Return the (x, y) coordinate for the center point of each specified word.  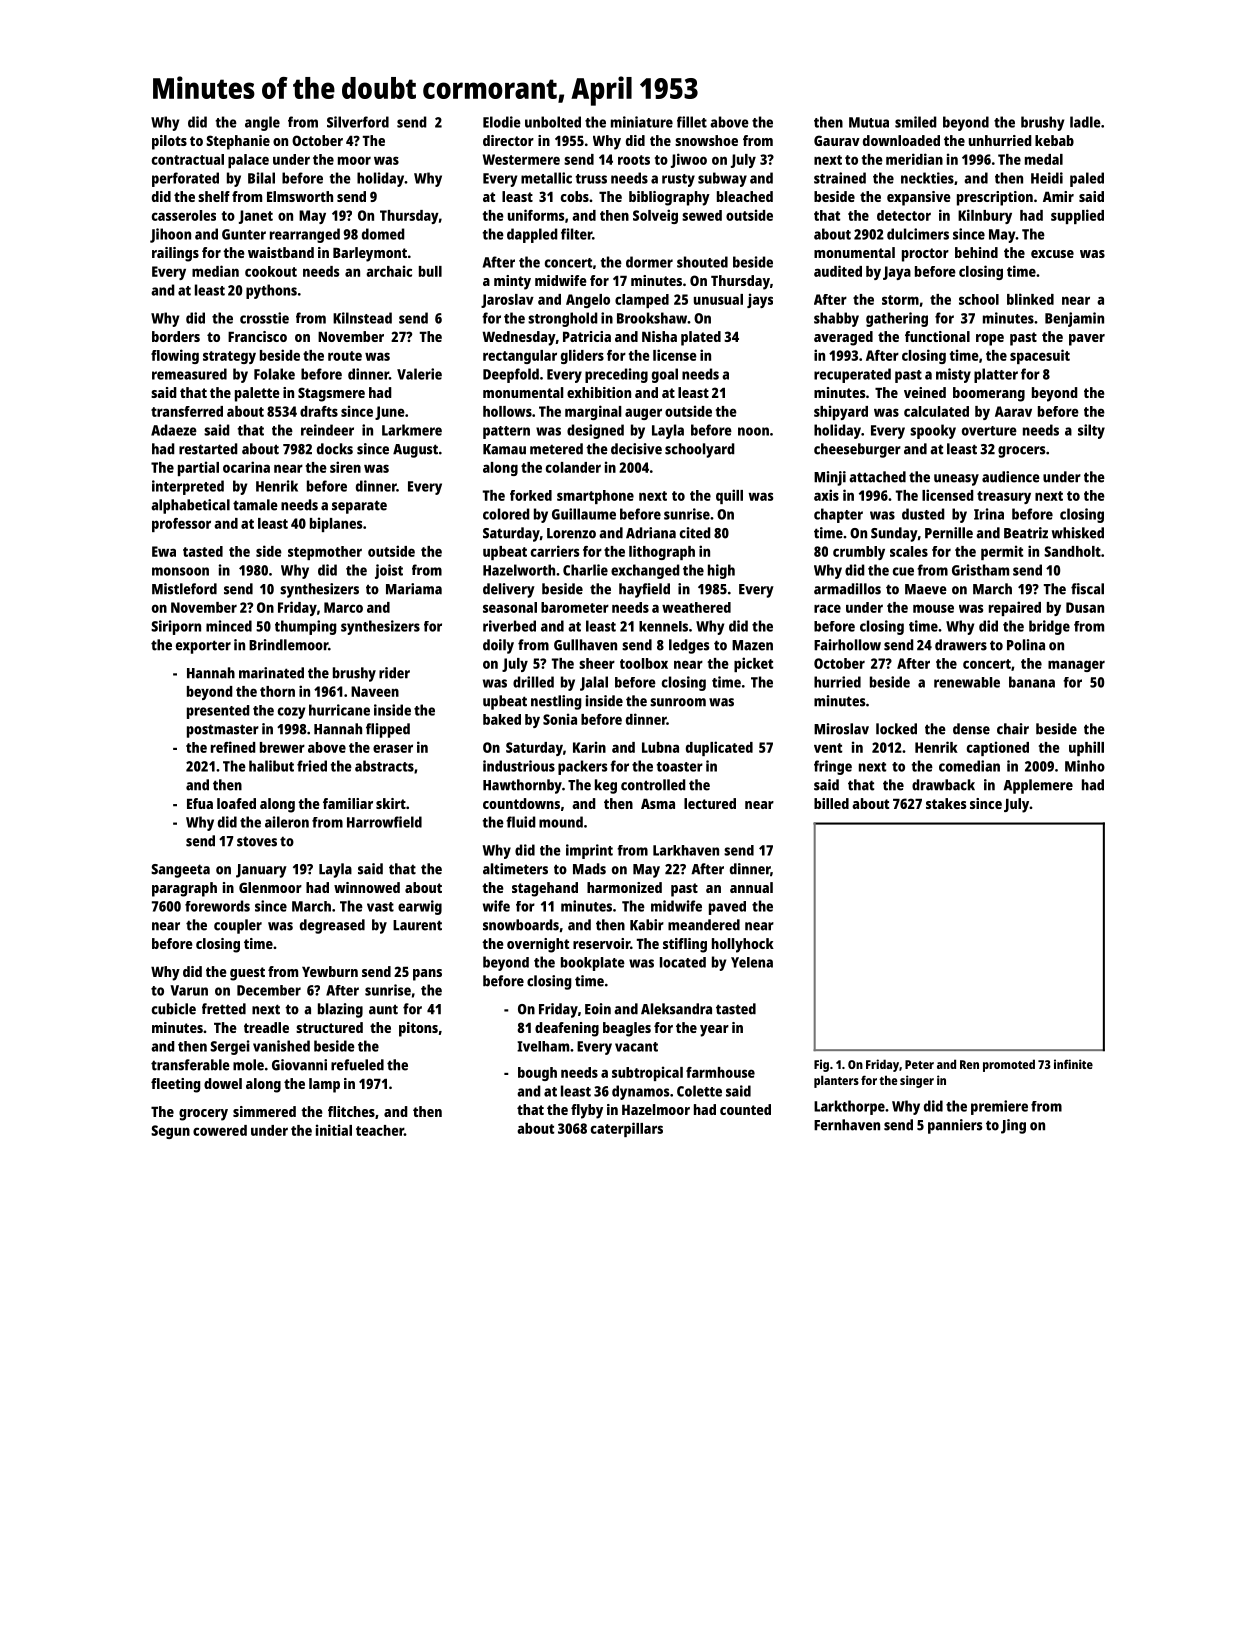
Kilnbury (985, 216)
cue (903, 571)
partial (198, 468)
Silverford (358, 122)
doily (498, 646)
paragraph (184, 889)
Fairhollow (847, 645)
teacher (380, 1130)
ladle (1085, 122)
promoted (1009, 1065)
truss (591, 179)
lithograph (662, 552)
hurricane (339, 710)
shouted (702, 262)
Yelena (752, 962)
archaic (389, 271)
